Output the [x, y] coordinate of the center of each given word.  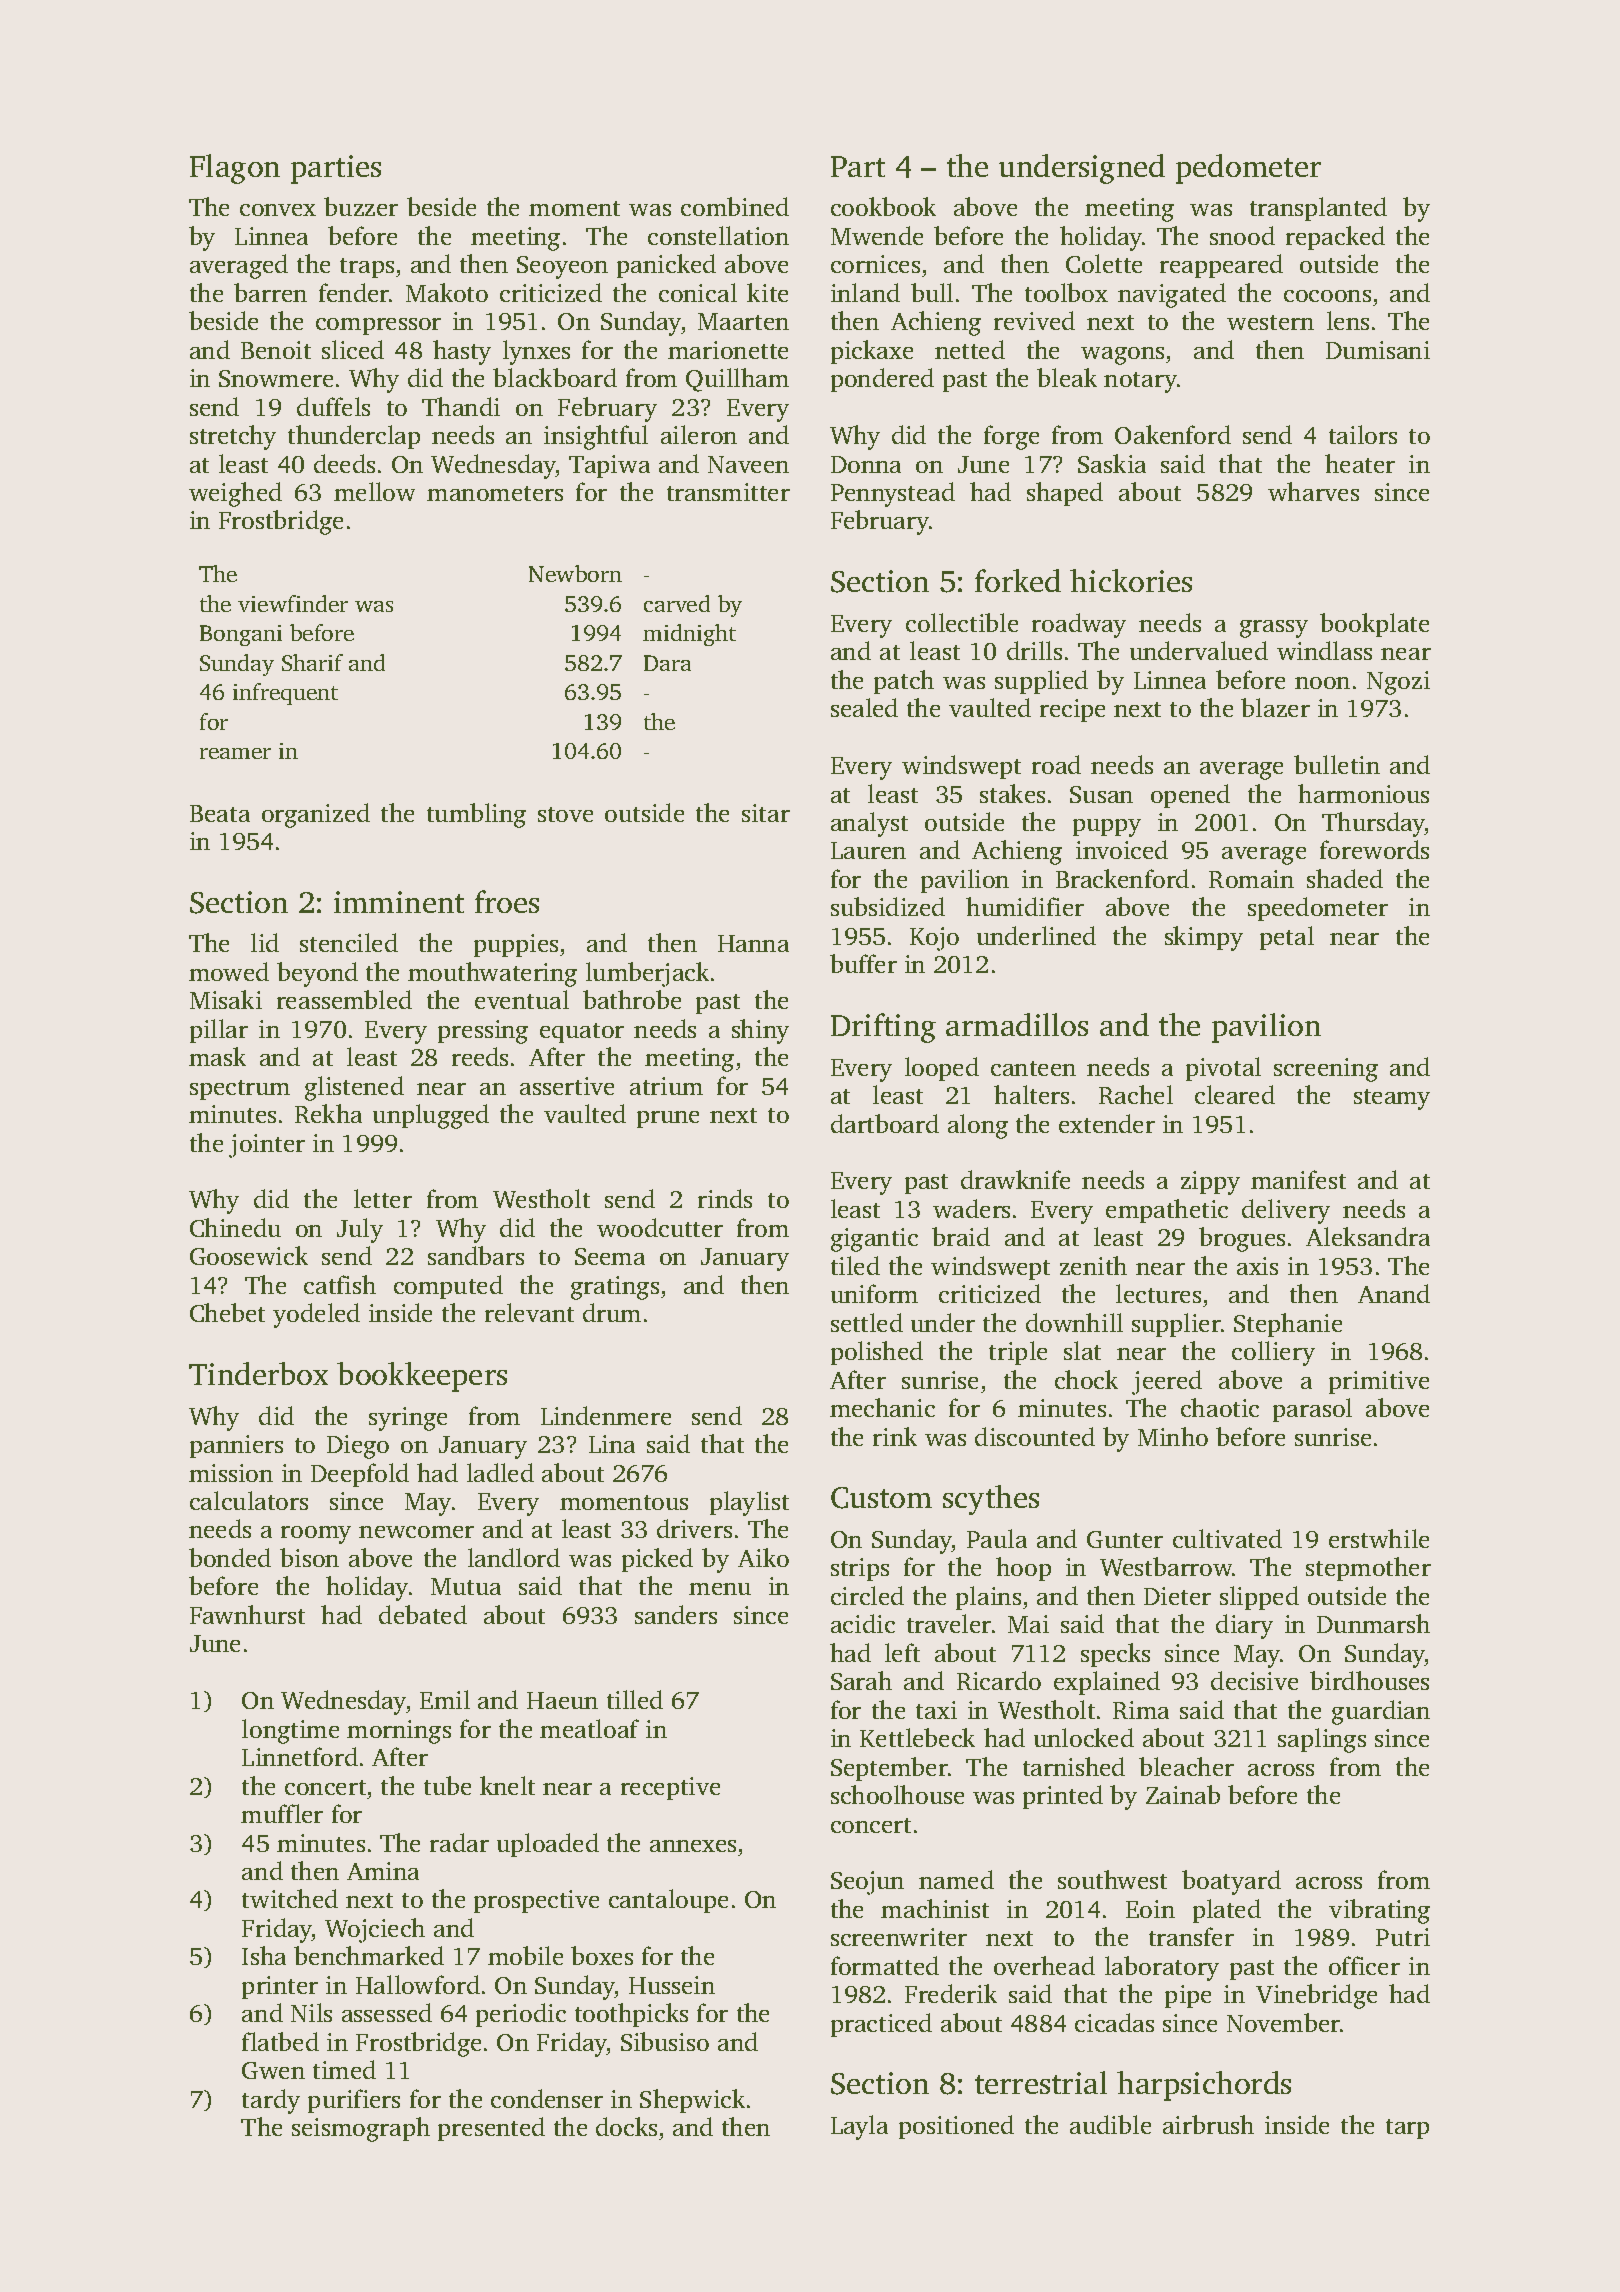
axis [1257, 1266]
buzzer [361, 206]
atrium [666, 1086]
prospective [536, 1901]
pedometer [1248, 169]
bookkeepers [422, 1377]
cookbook [883, 206]
